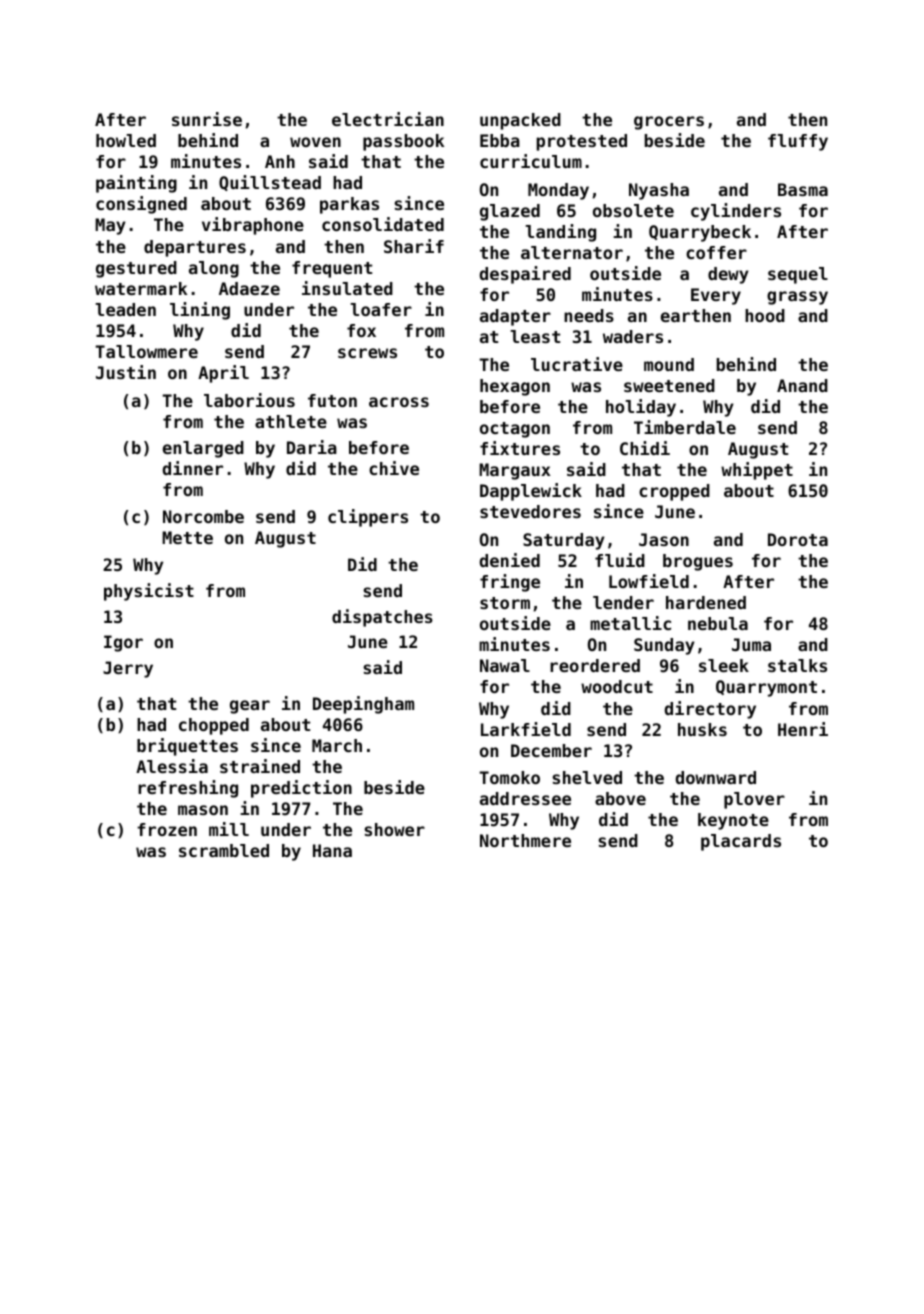  What do you see at coordinates (203, 449) in the screenshot?
I see `enlarged` at bounding box center [203, 449].
